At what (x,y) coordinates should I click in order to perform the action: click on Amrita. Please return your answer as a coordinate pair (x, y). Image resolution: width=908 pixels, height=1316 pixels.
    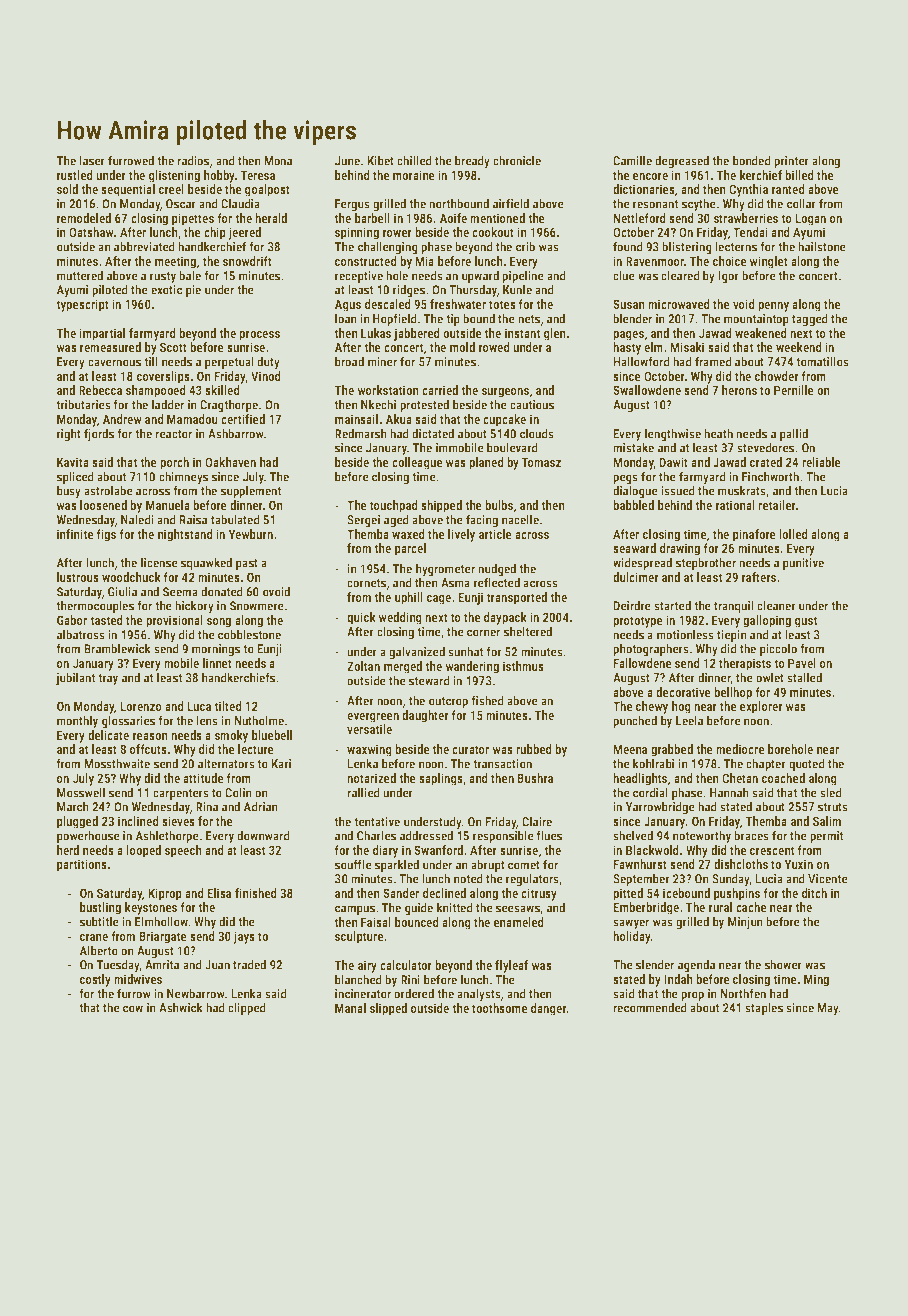
    Looking at the image, I should click on (162, 965).
